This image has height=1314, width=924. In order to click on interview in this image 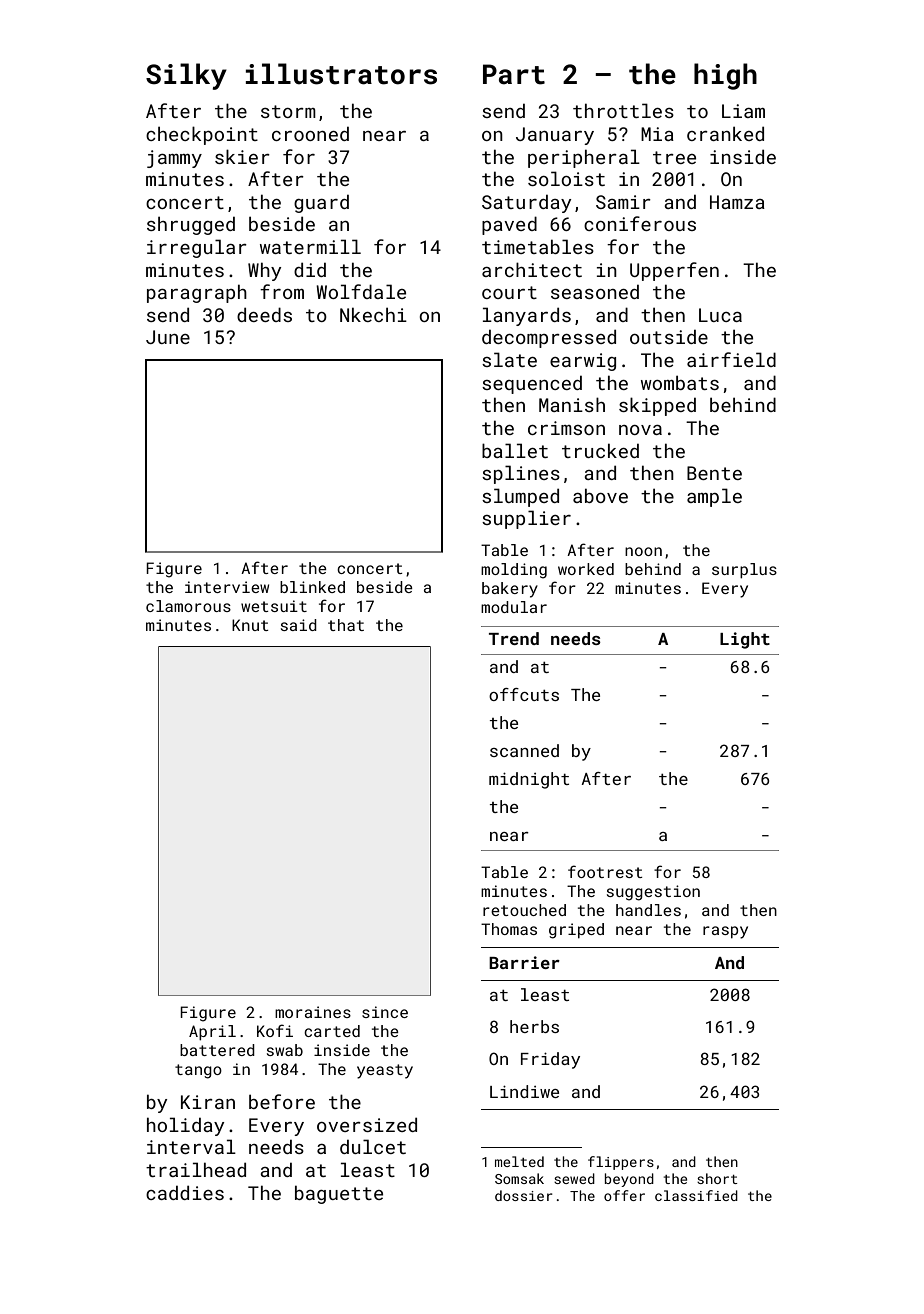, I will do `click(227, 587)`.
